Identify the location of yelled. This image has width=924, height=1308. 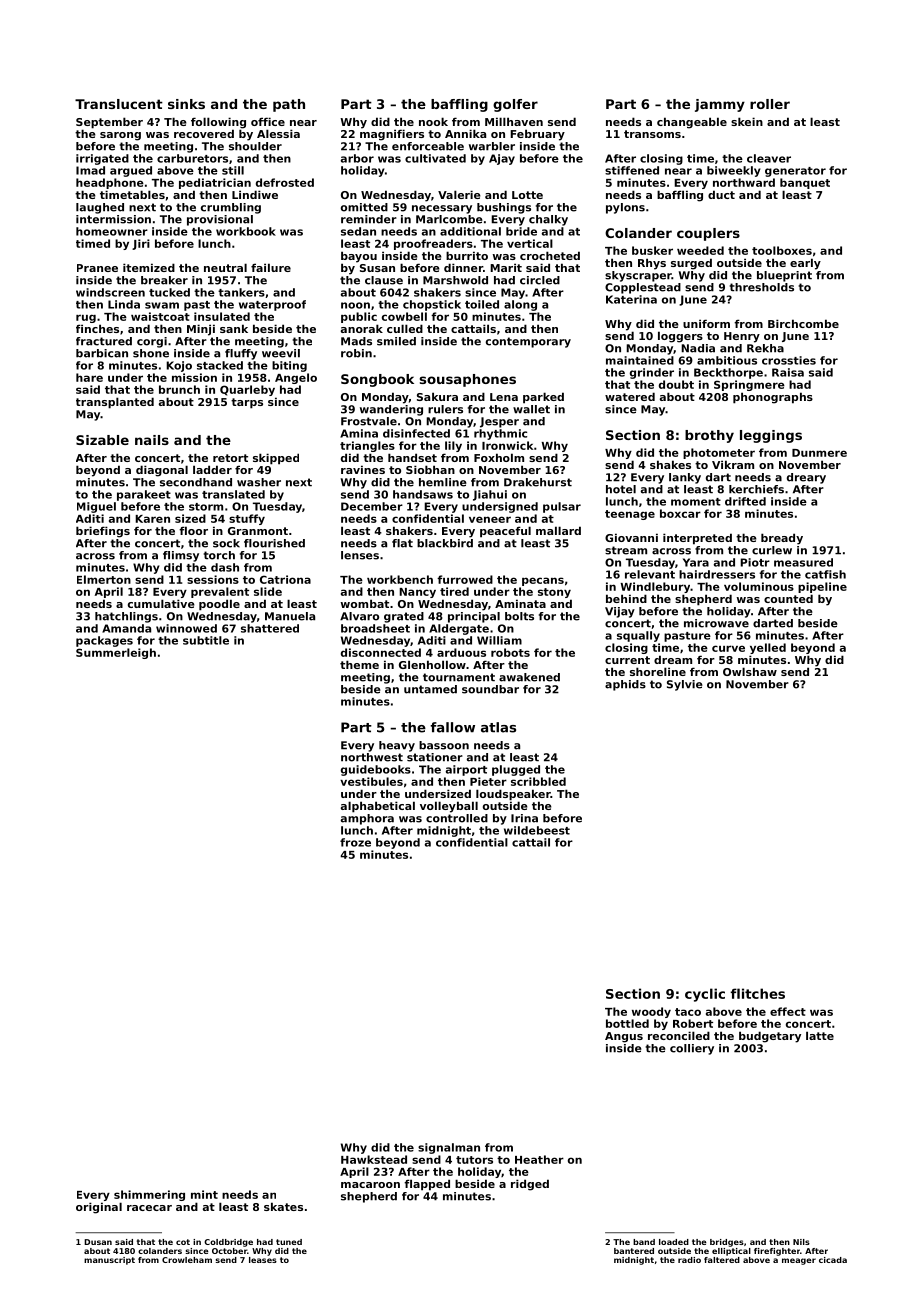
(768, 648).
